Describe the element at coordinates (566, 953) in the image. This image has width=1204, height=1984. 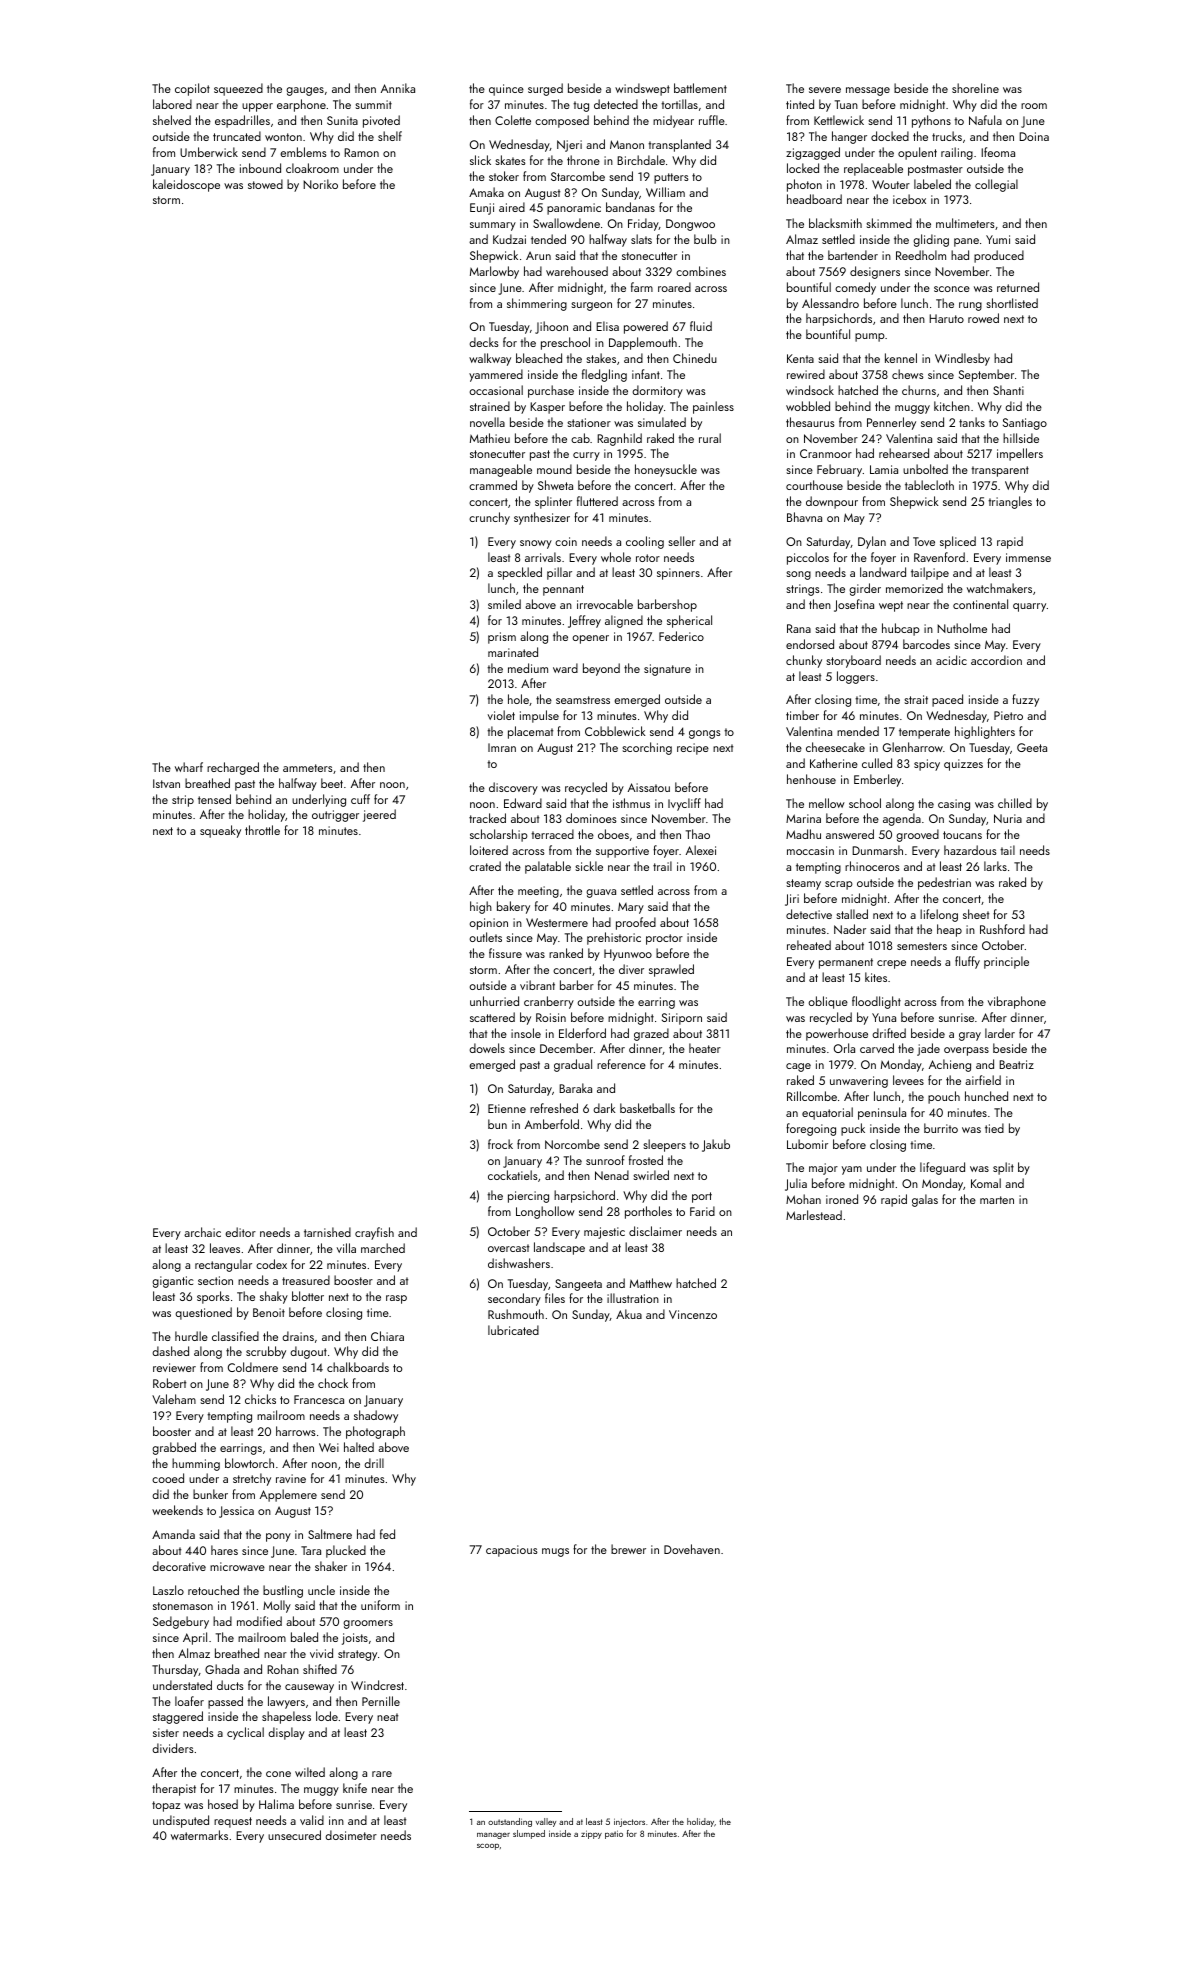
I see `ranked` at that location.
